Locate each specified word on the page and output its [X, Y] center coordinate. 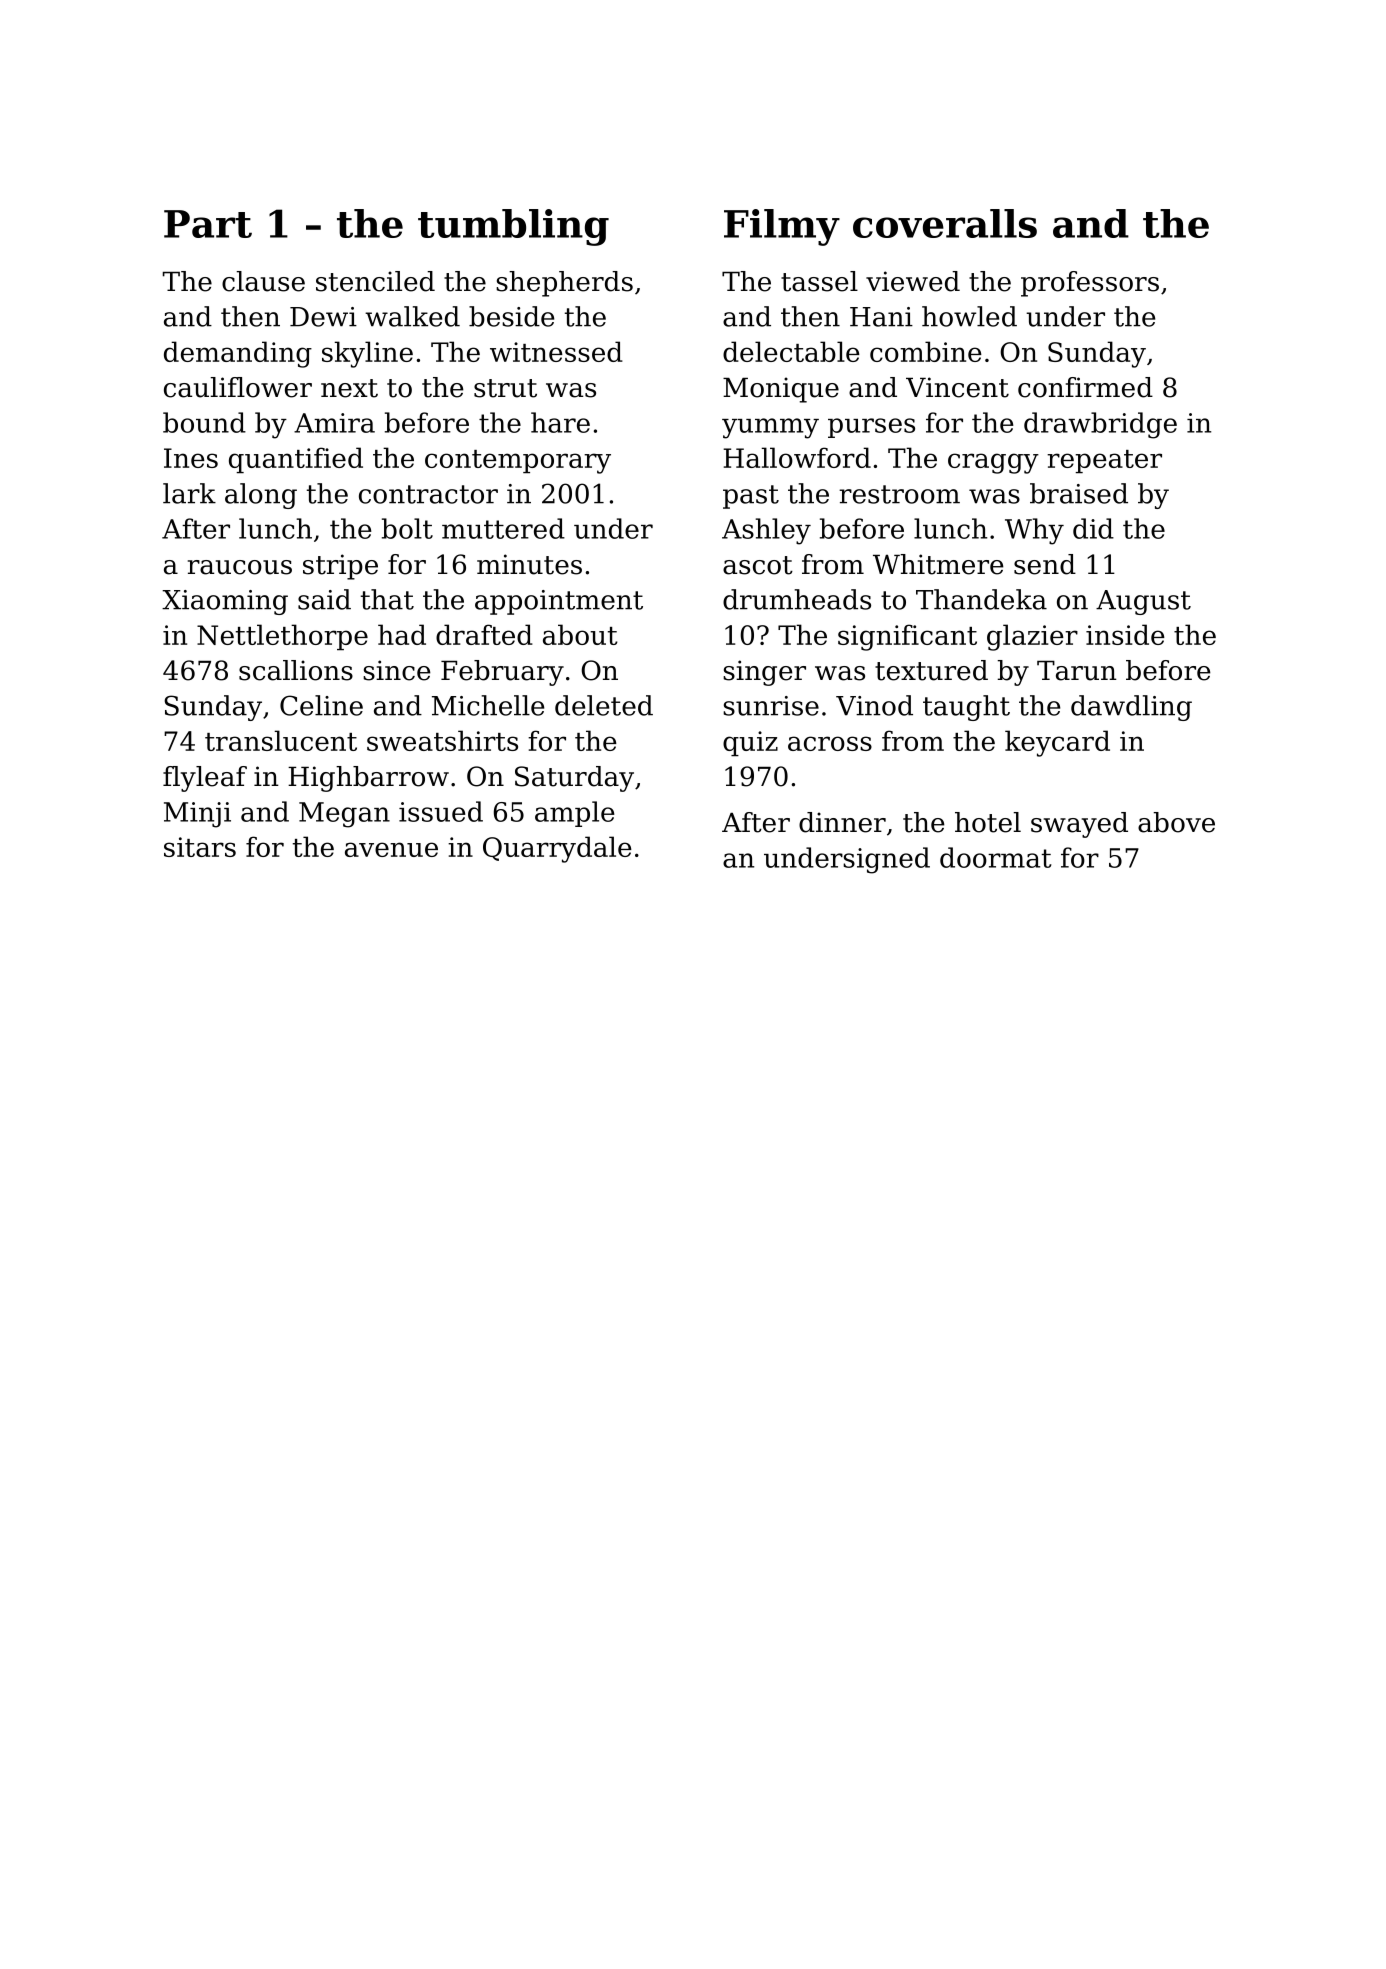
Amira [334, 423]
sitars [200, 847]
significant [907, 637]
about [580, 634]
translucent [281, 740]
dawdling [1131, 708]
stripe [340, 567]
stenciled [375, 281]
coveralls [945, 223]
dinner [842, 822]
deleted [604, 705]
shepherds [564, 284]
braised [1079, 493]
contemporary [518, 462]
